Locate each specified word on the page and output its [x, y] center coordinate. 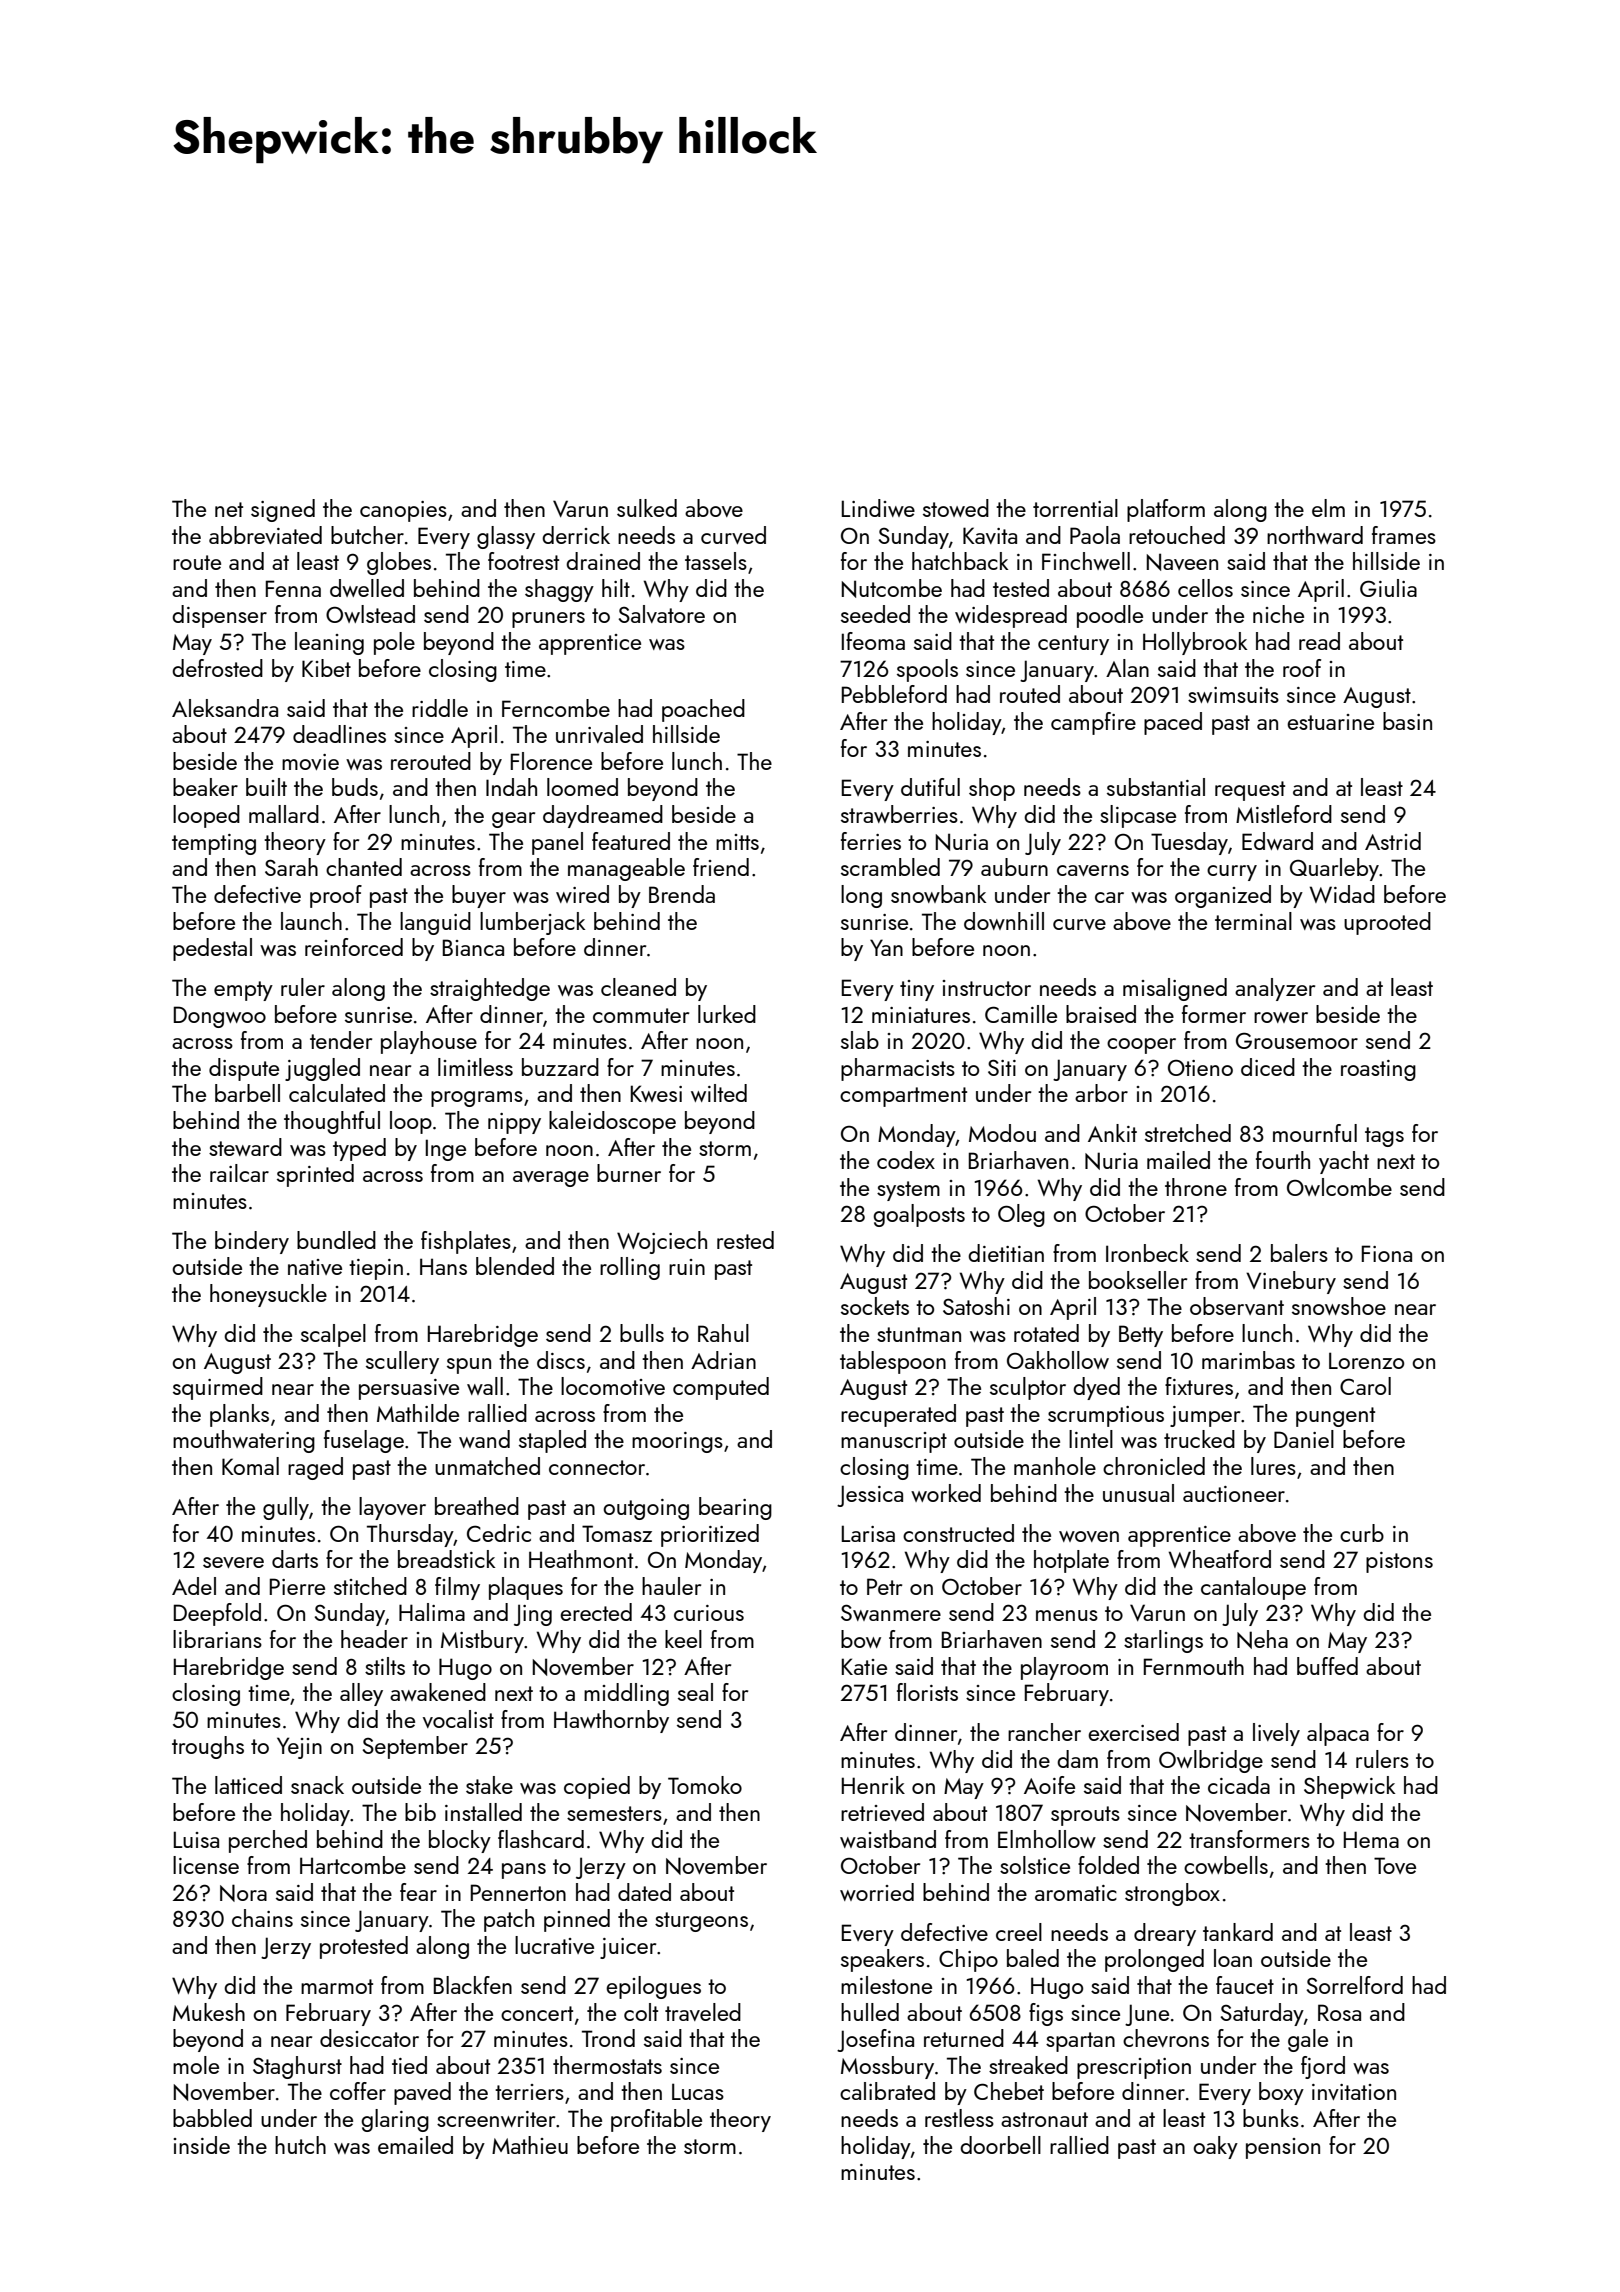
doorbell [1000, 2145]
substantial [1156, 787]
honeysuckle [268, 1295]
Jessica [870, 1496]
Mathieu [530, 2145]
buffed [1327, 1666]
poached [703, 710]
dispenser [219, 616]
